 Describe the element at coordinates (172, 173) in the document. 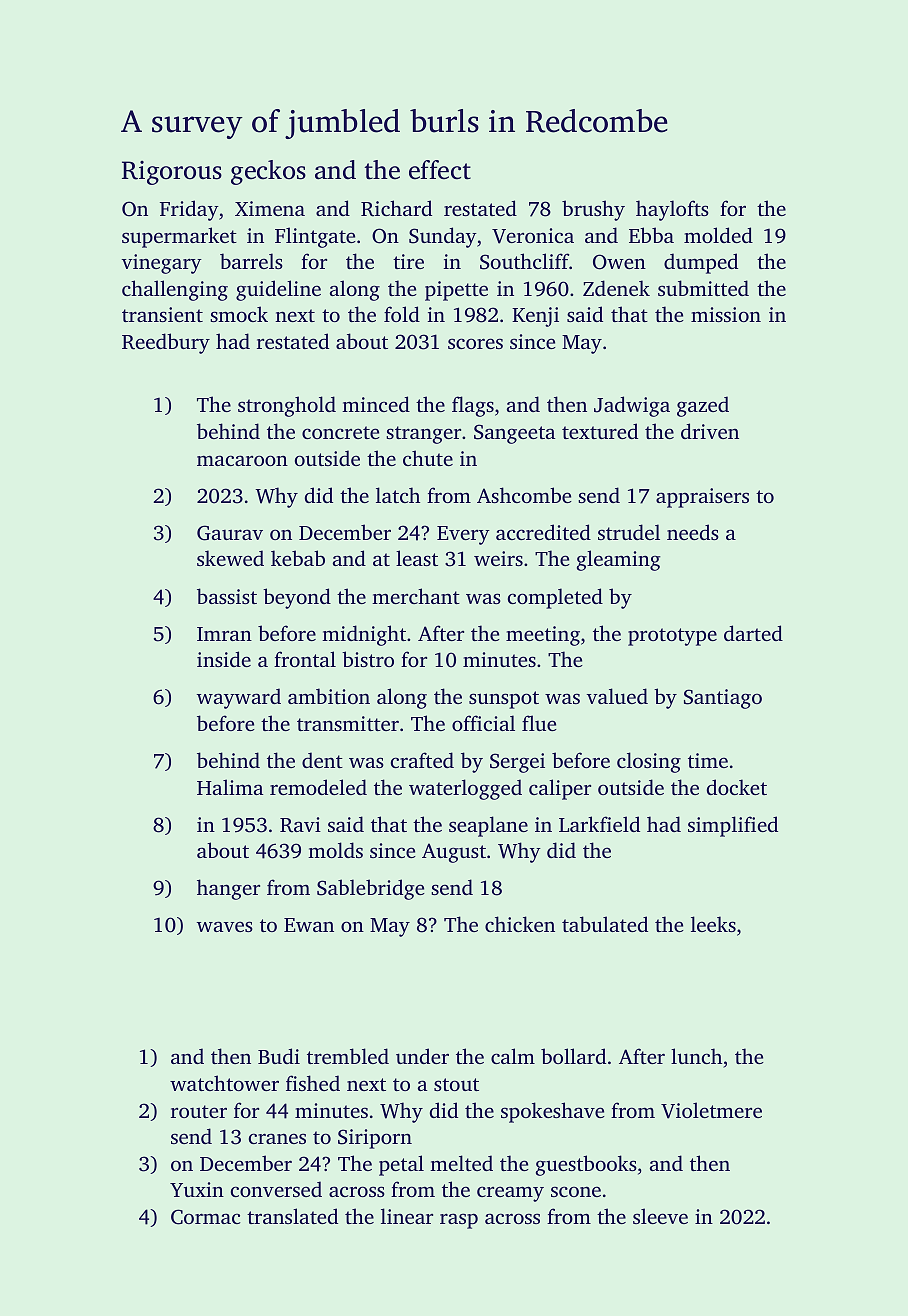

I see `Rigorous` at that location.
